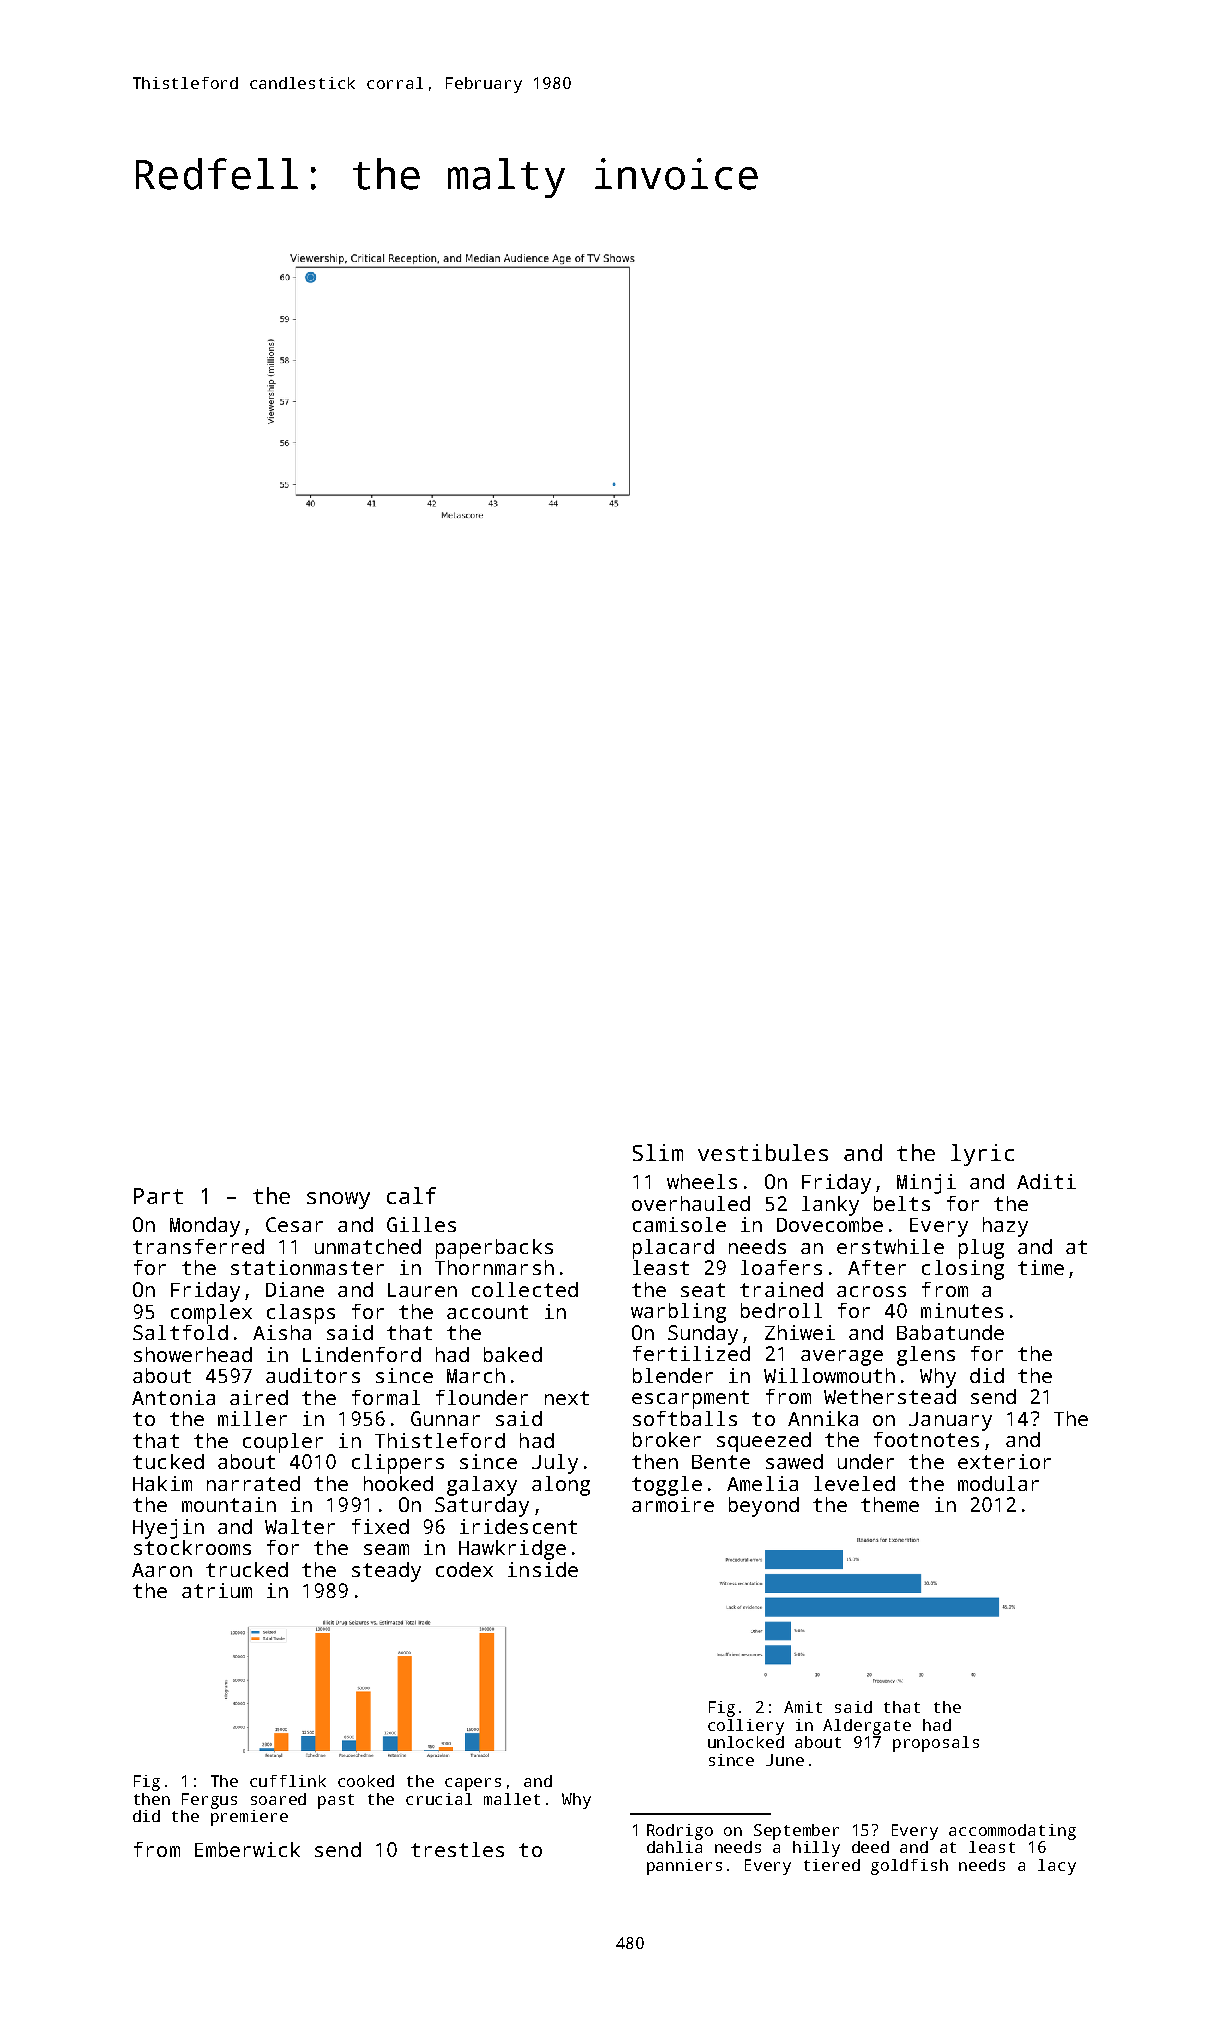  What do you see at coordinates (457, 1849) in the document?
I see `trestles` at bounding box center [457, 1849].
